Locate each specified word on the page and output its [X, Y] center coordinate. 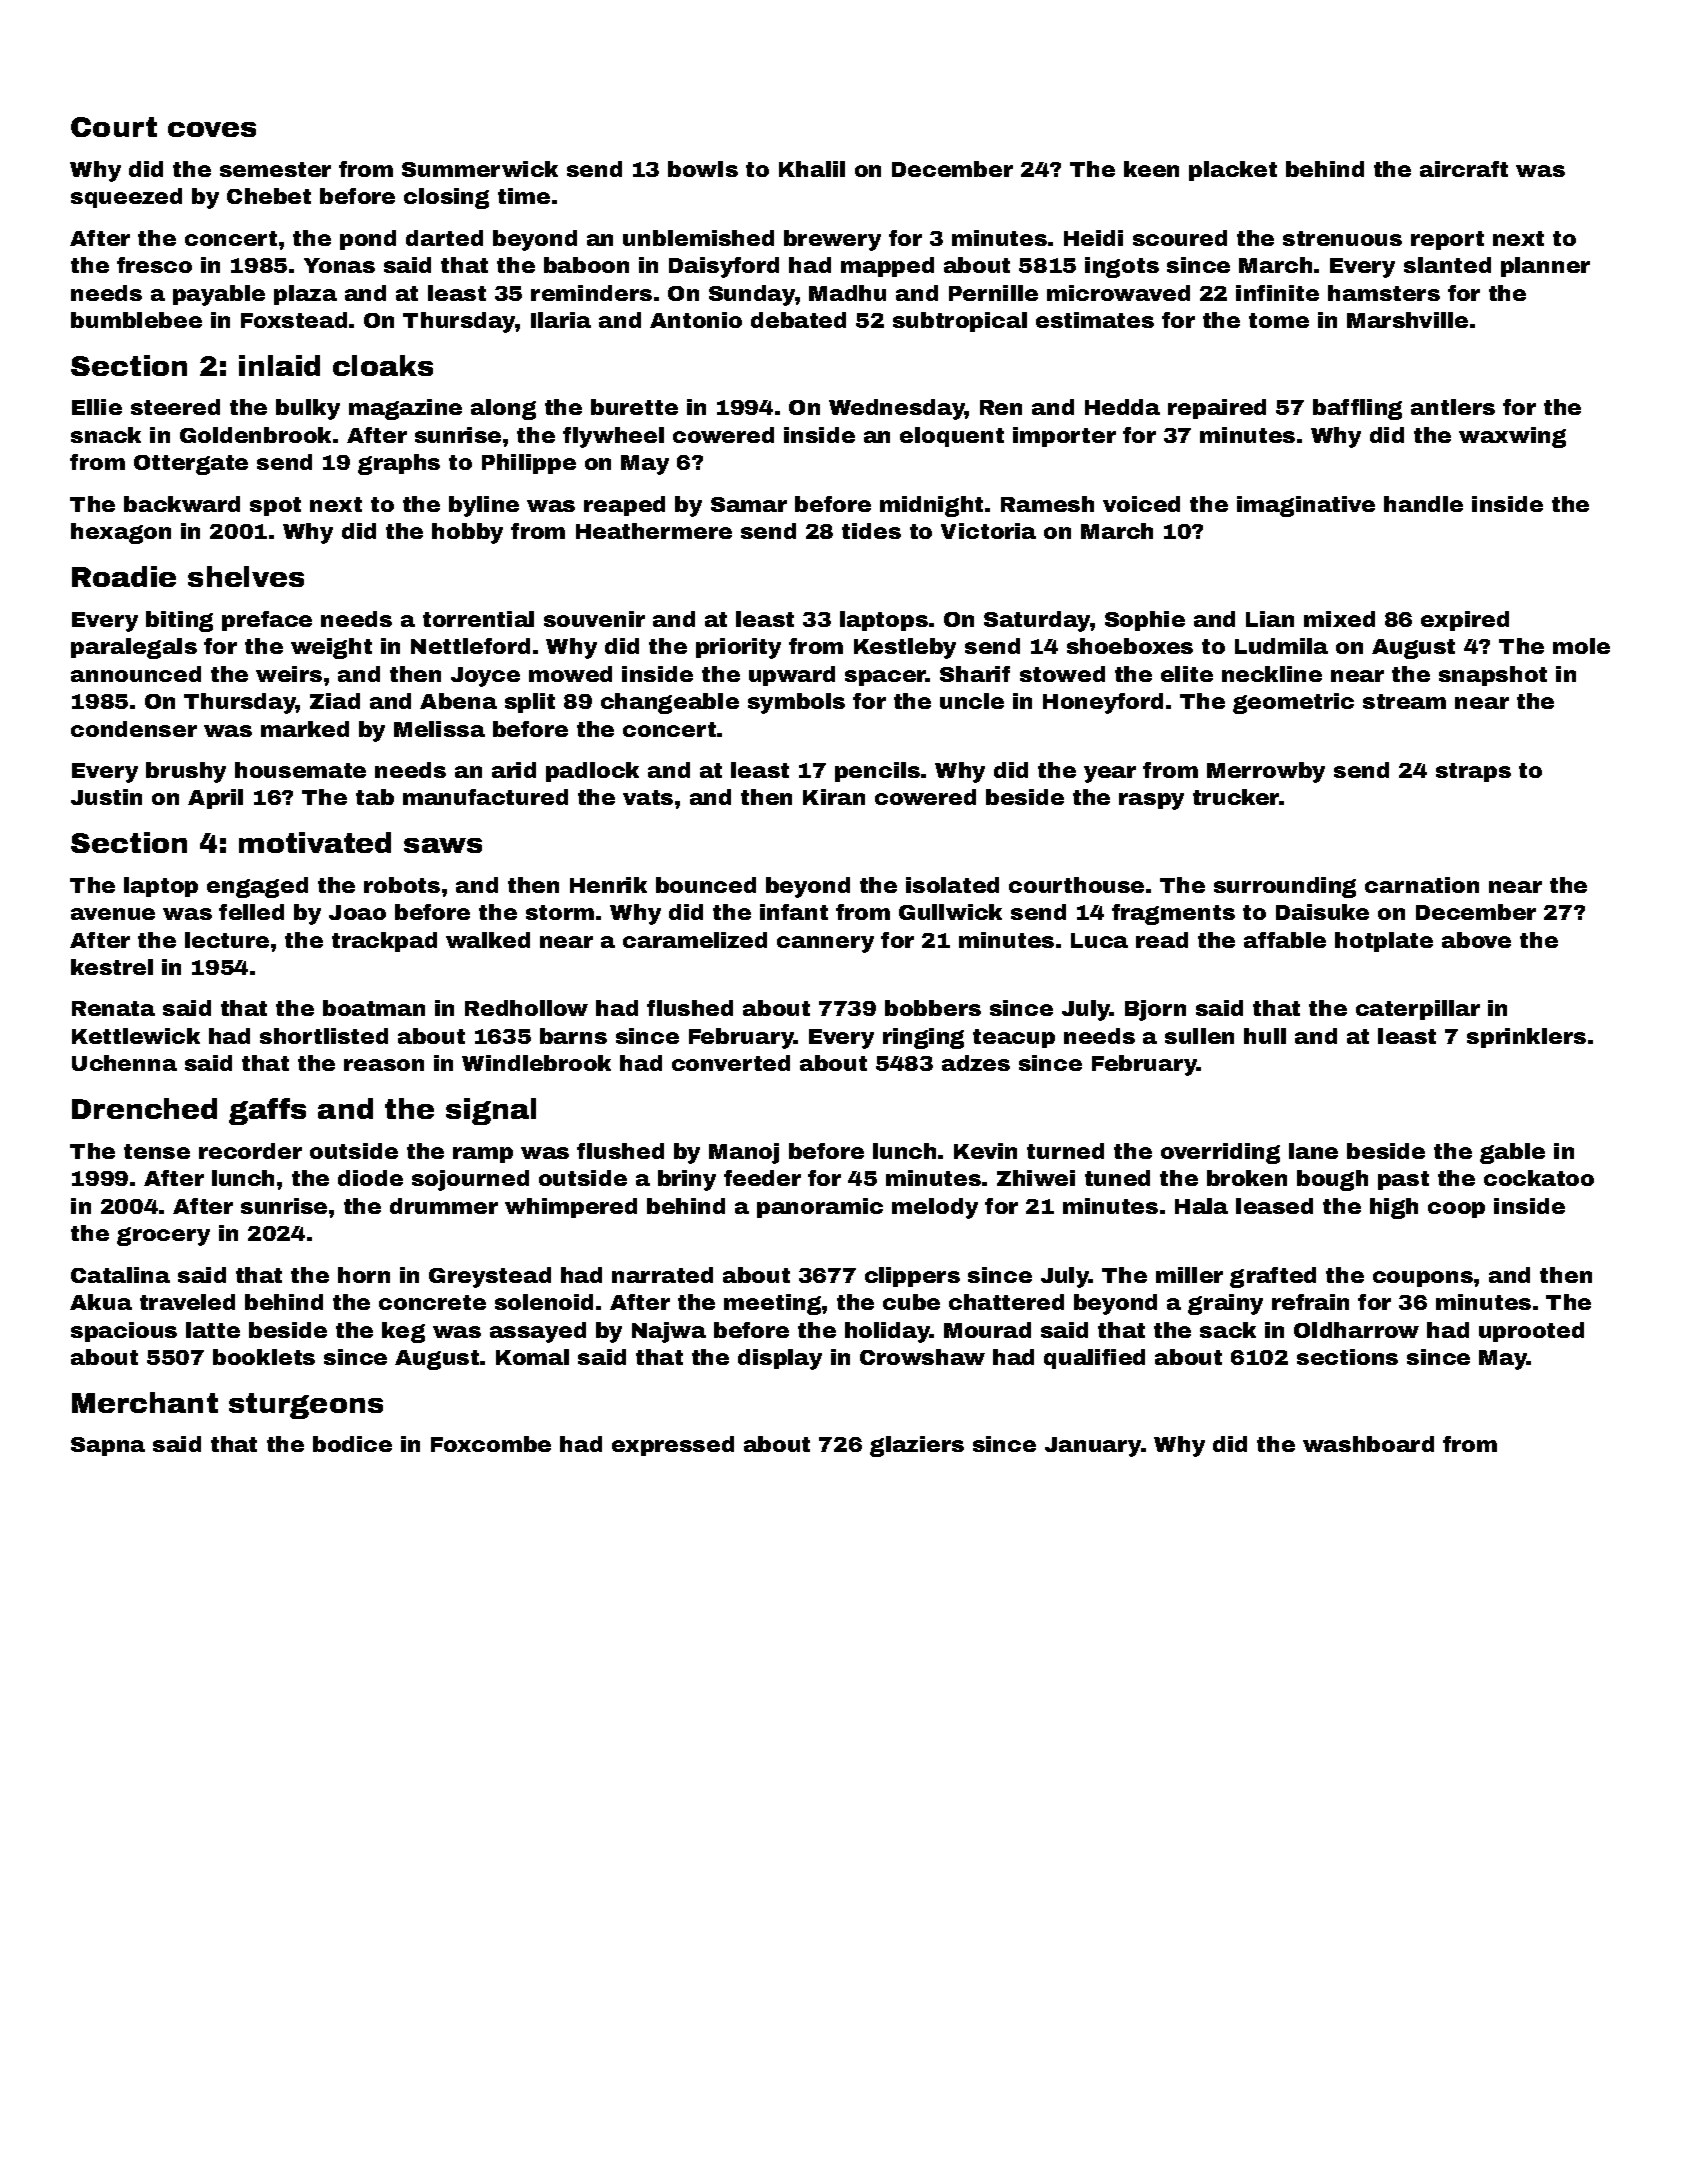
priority [738, 648]
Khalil [812, 169]
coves [212, 129]
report [1447, 240]
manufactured [485, 797]
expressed [673, 1446]
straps [1473, 772]
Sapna [108, 1446]
